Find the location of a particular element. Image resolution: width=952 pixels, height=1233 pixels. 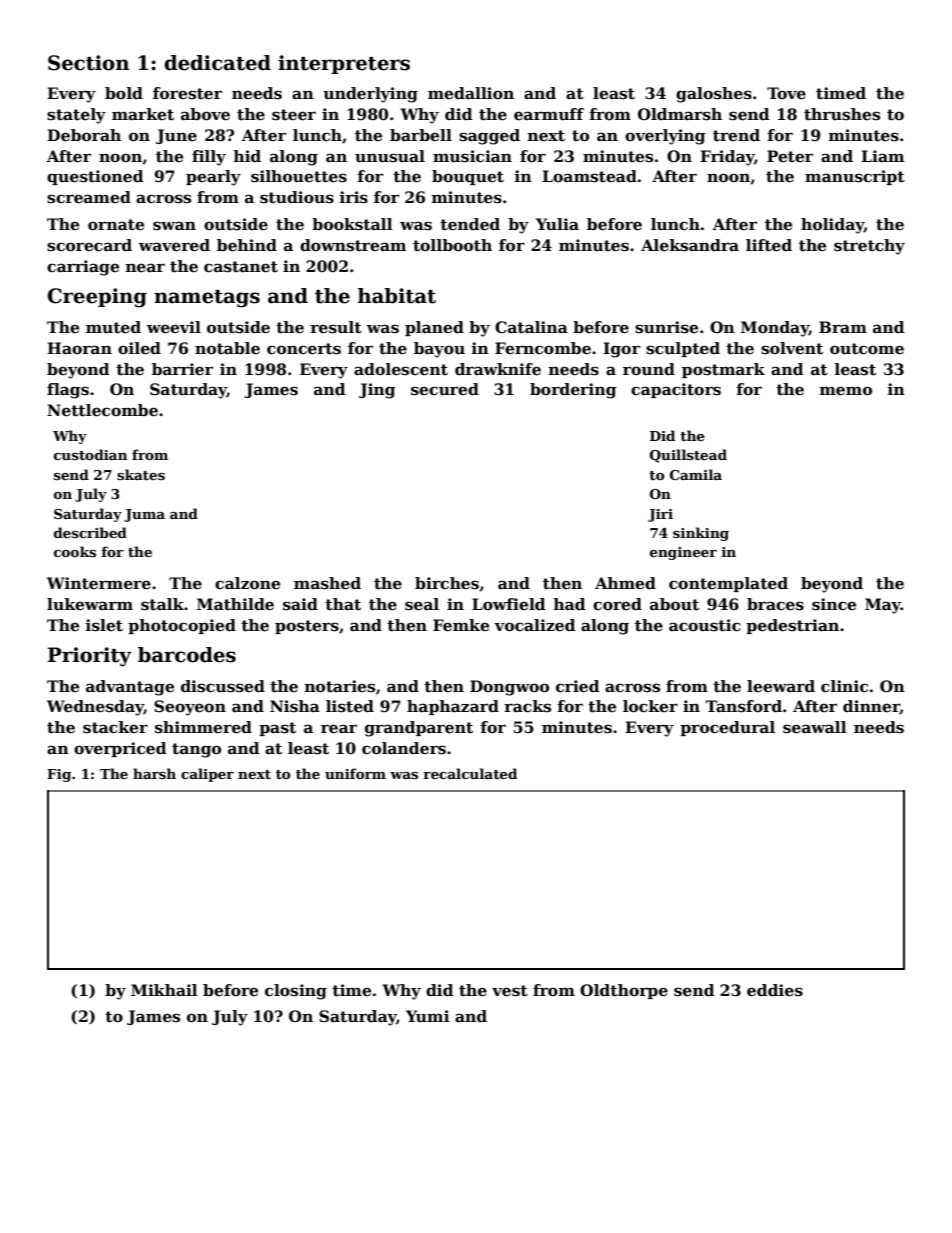

Ahmed is located at coordinates (625, 583).
